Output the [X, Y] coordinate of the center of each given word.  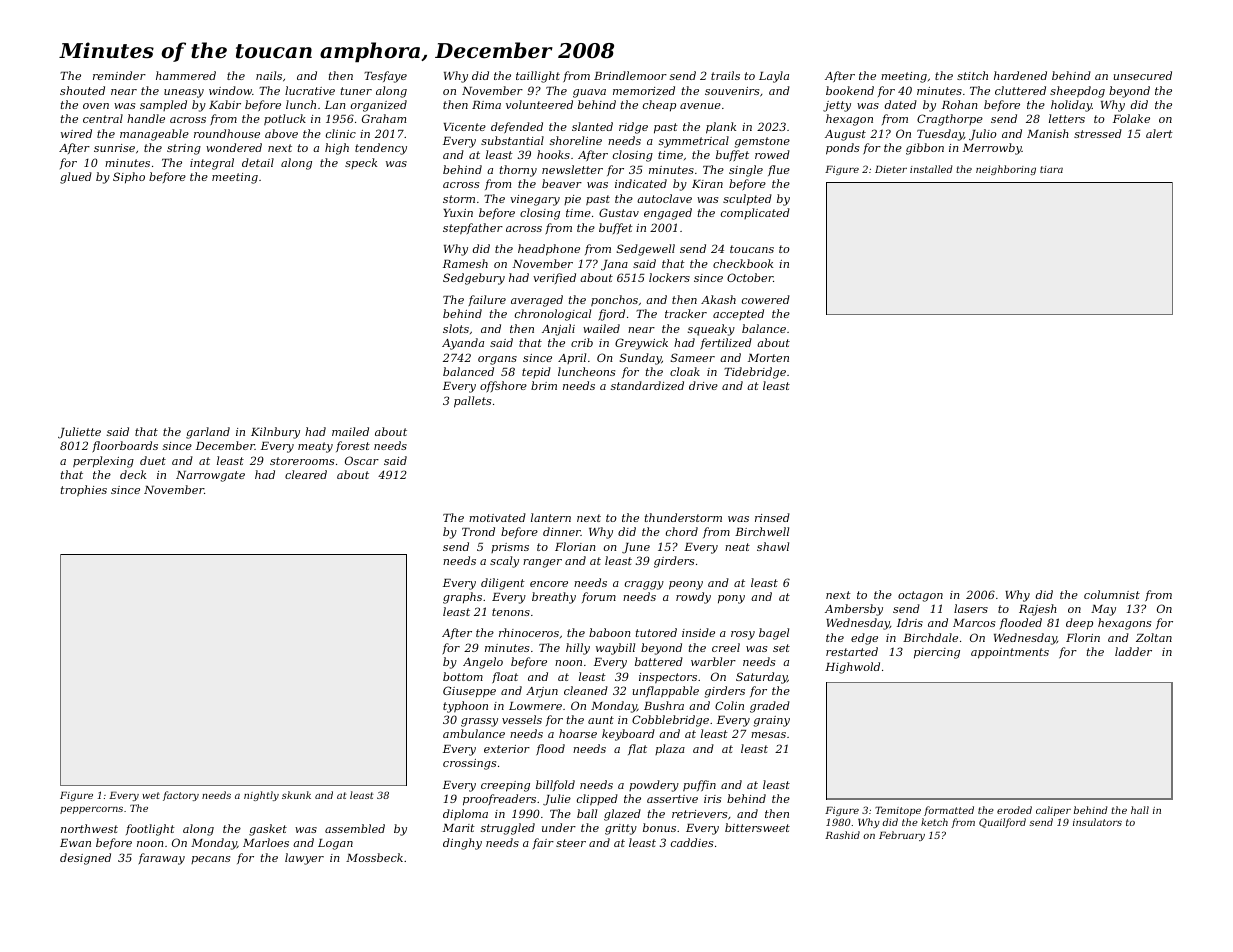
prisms [510, 548]
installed [931, 169]
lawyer [304, 859]
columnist [1112, 594]
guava [589, 93]
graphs [462, 598]
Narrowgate [210, 476]
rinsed [772, 517]
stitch [972, 75]
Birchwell [762, 531]
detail [258, 162]
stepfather [473, 229]
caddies [692, 842]
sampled [163, 105]
